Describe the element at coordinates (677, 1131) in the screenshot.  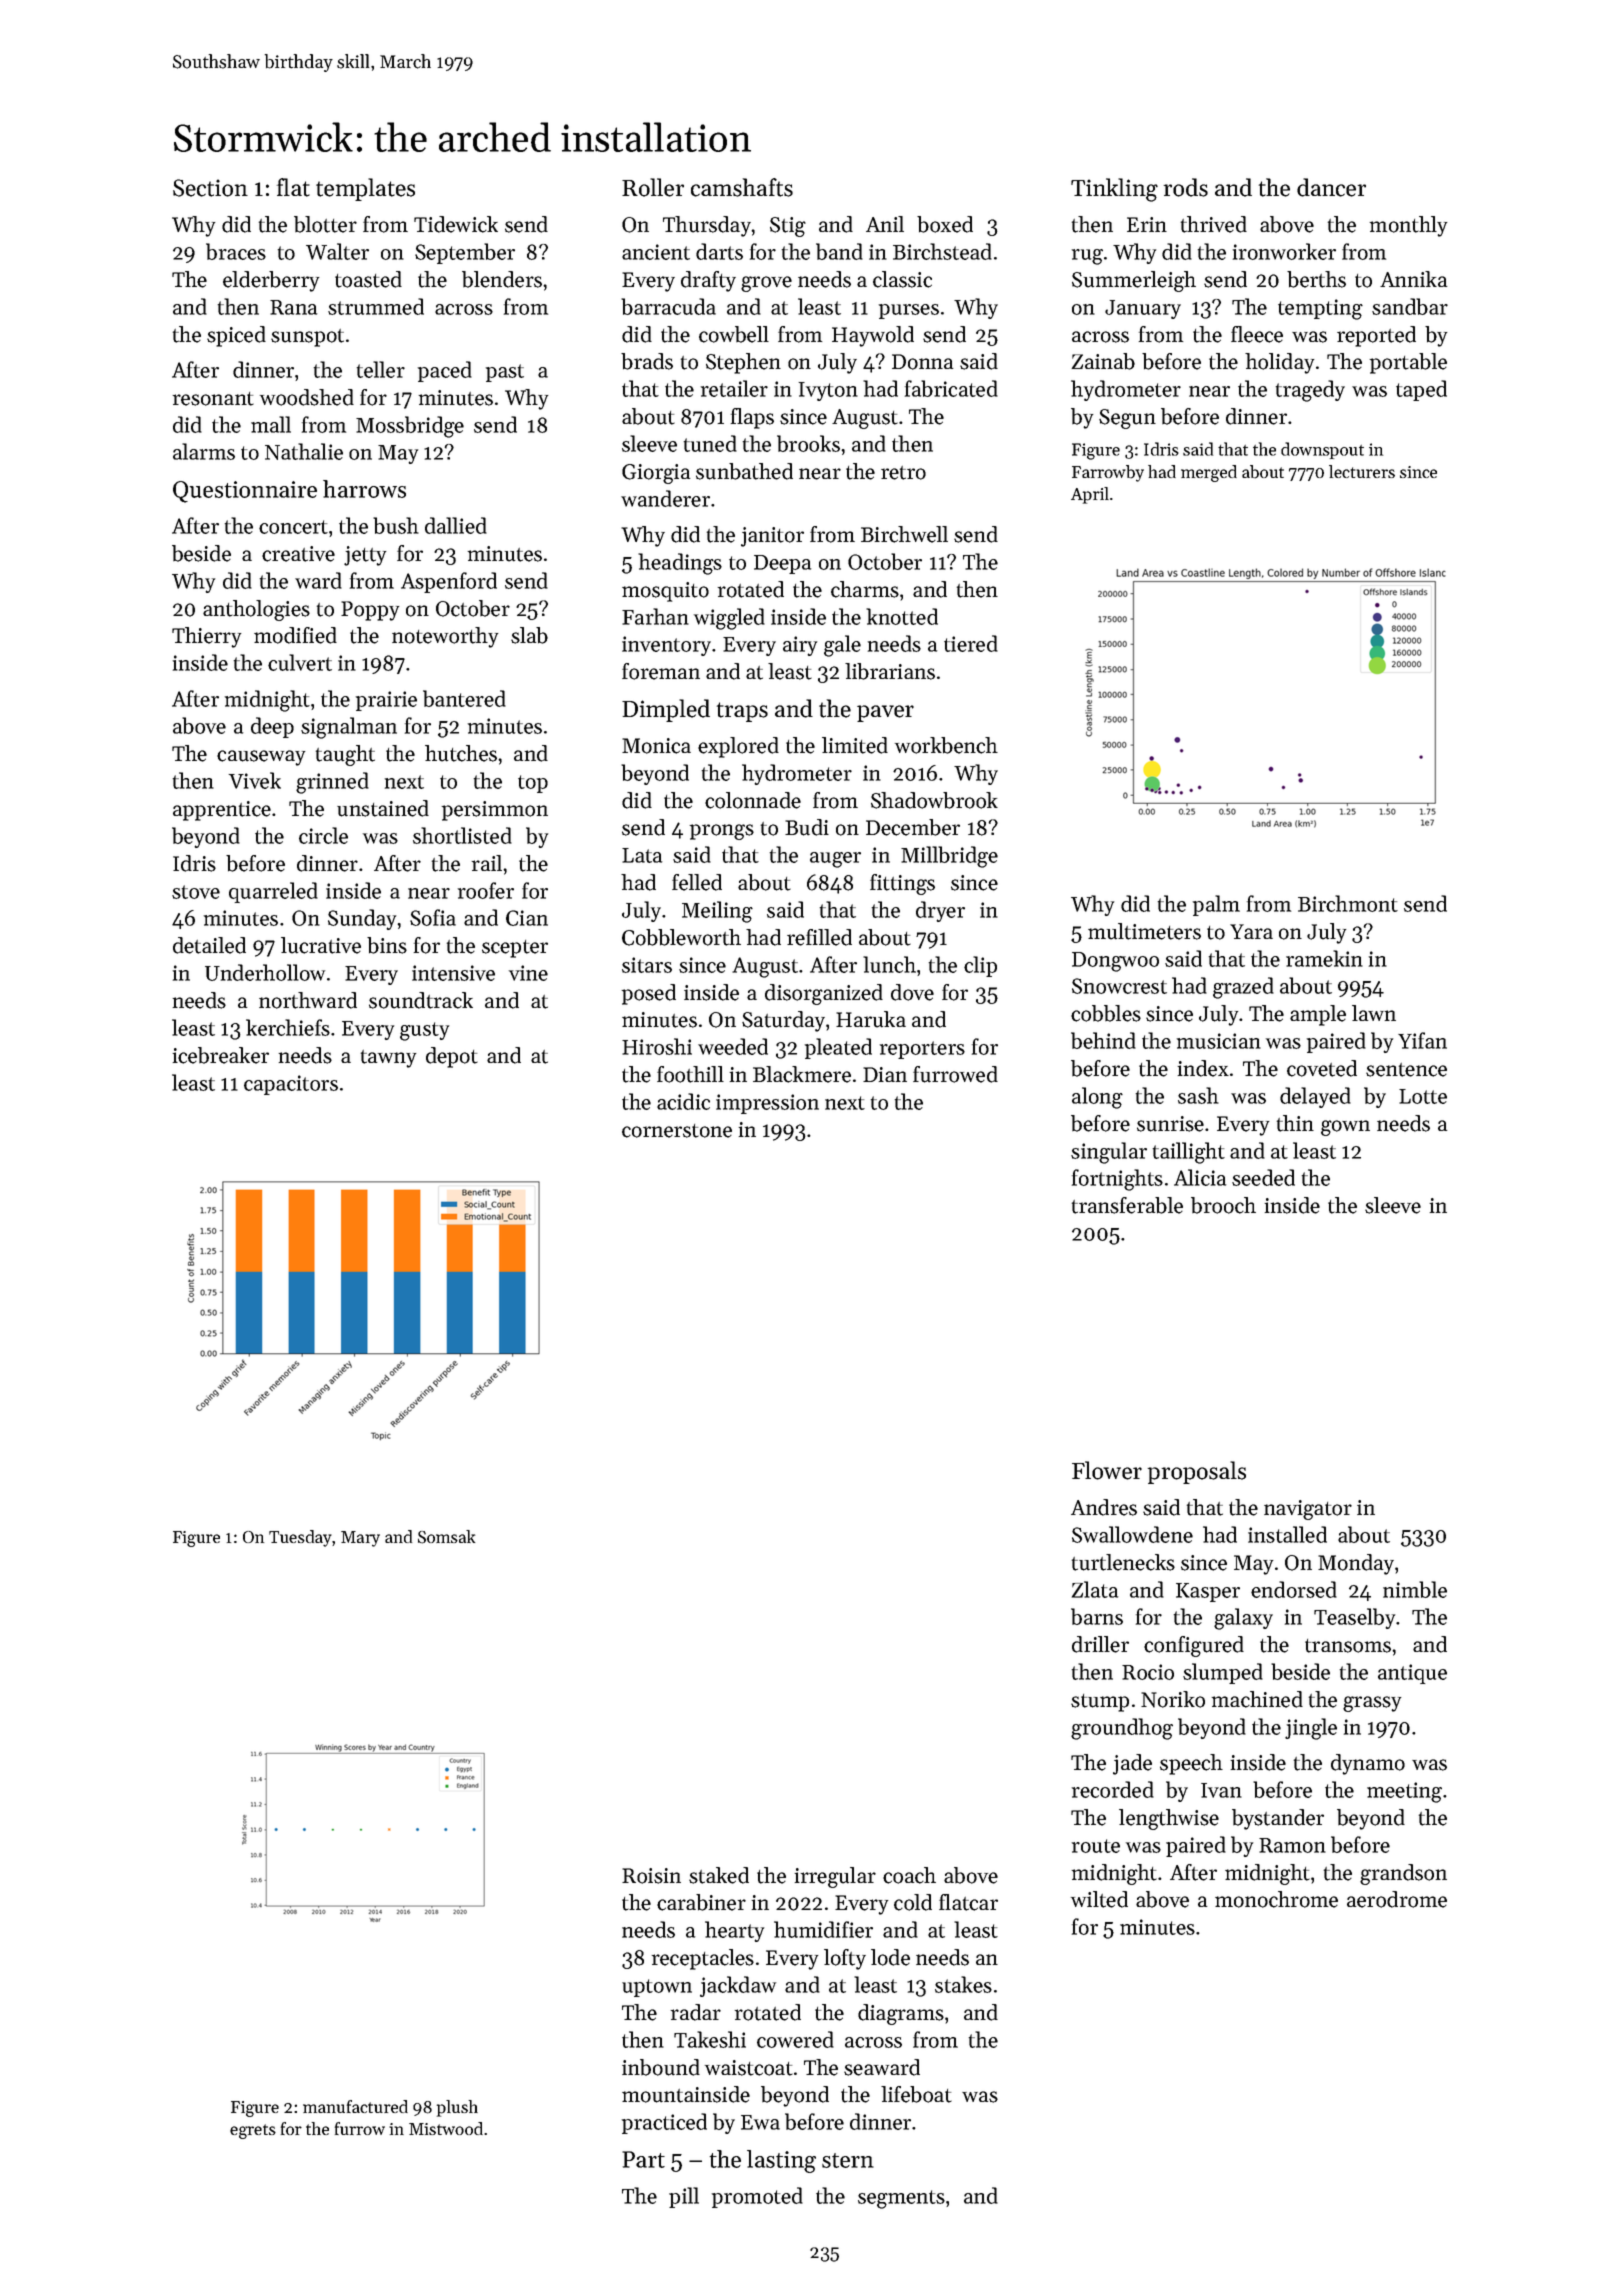
I see `cornerstone` at that location.
